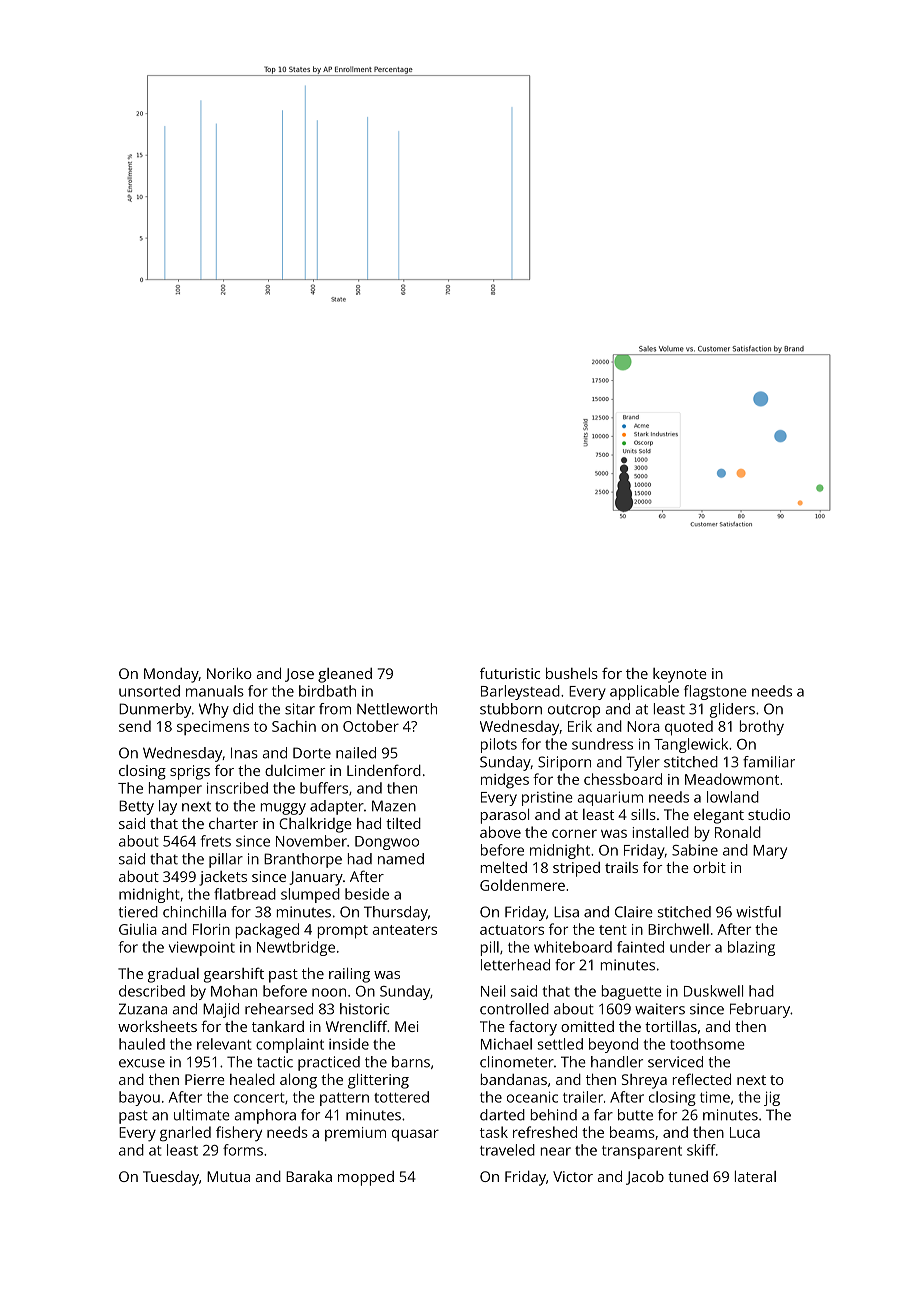 This screenshot has width=924, height=1314. Describe the element at coordinates (573, 947) in the screenshot. I see `whiteboard` at that location.
